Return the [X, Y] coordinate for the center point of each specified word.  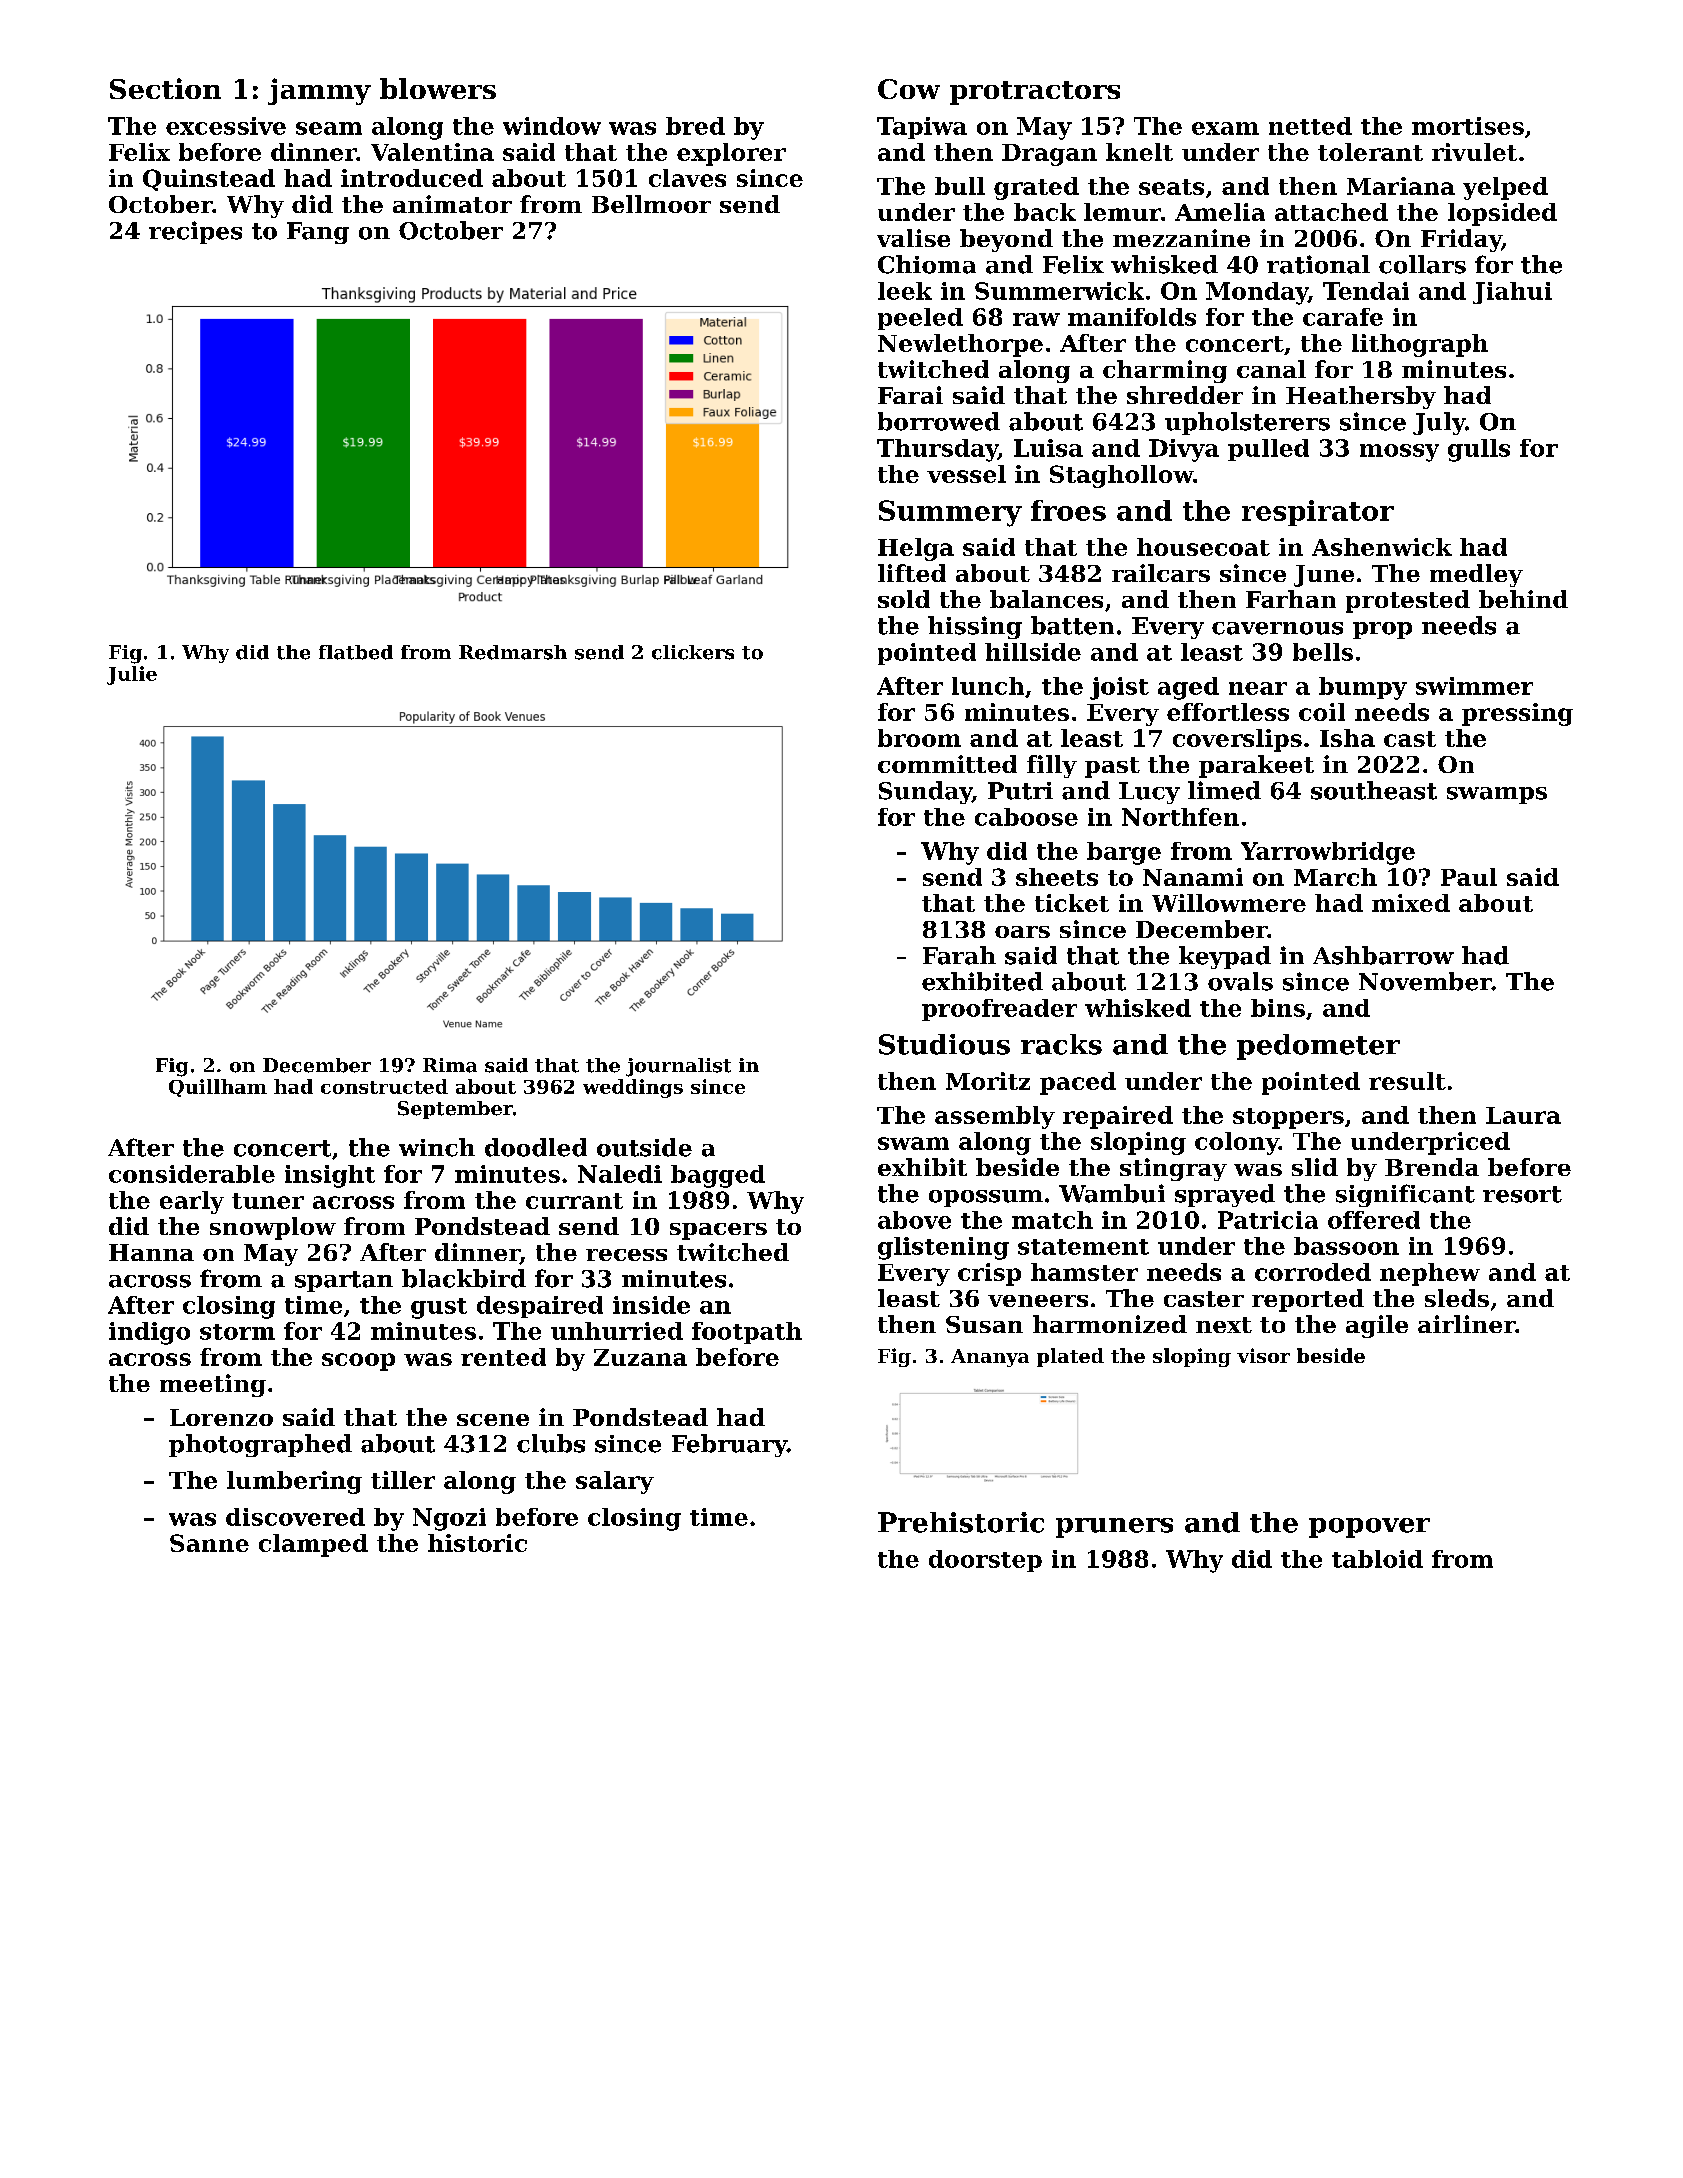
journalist [678, 1067]
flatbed [356, 652]
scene [493, 1420]
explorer [731, 154]
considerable [192, 1174]
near [1258, 688]
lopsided [1502, 214]
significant [1405, 1195]
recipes [195, 232]
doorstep [985, 1561]
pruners [1114, 1528]
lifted [912, 573]
